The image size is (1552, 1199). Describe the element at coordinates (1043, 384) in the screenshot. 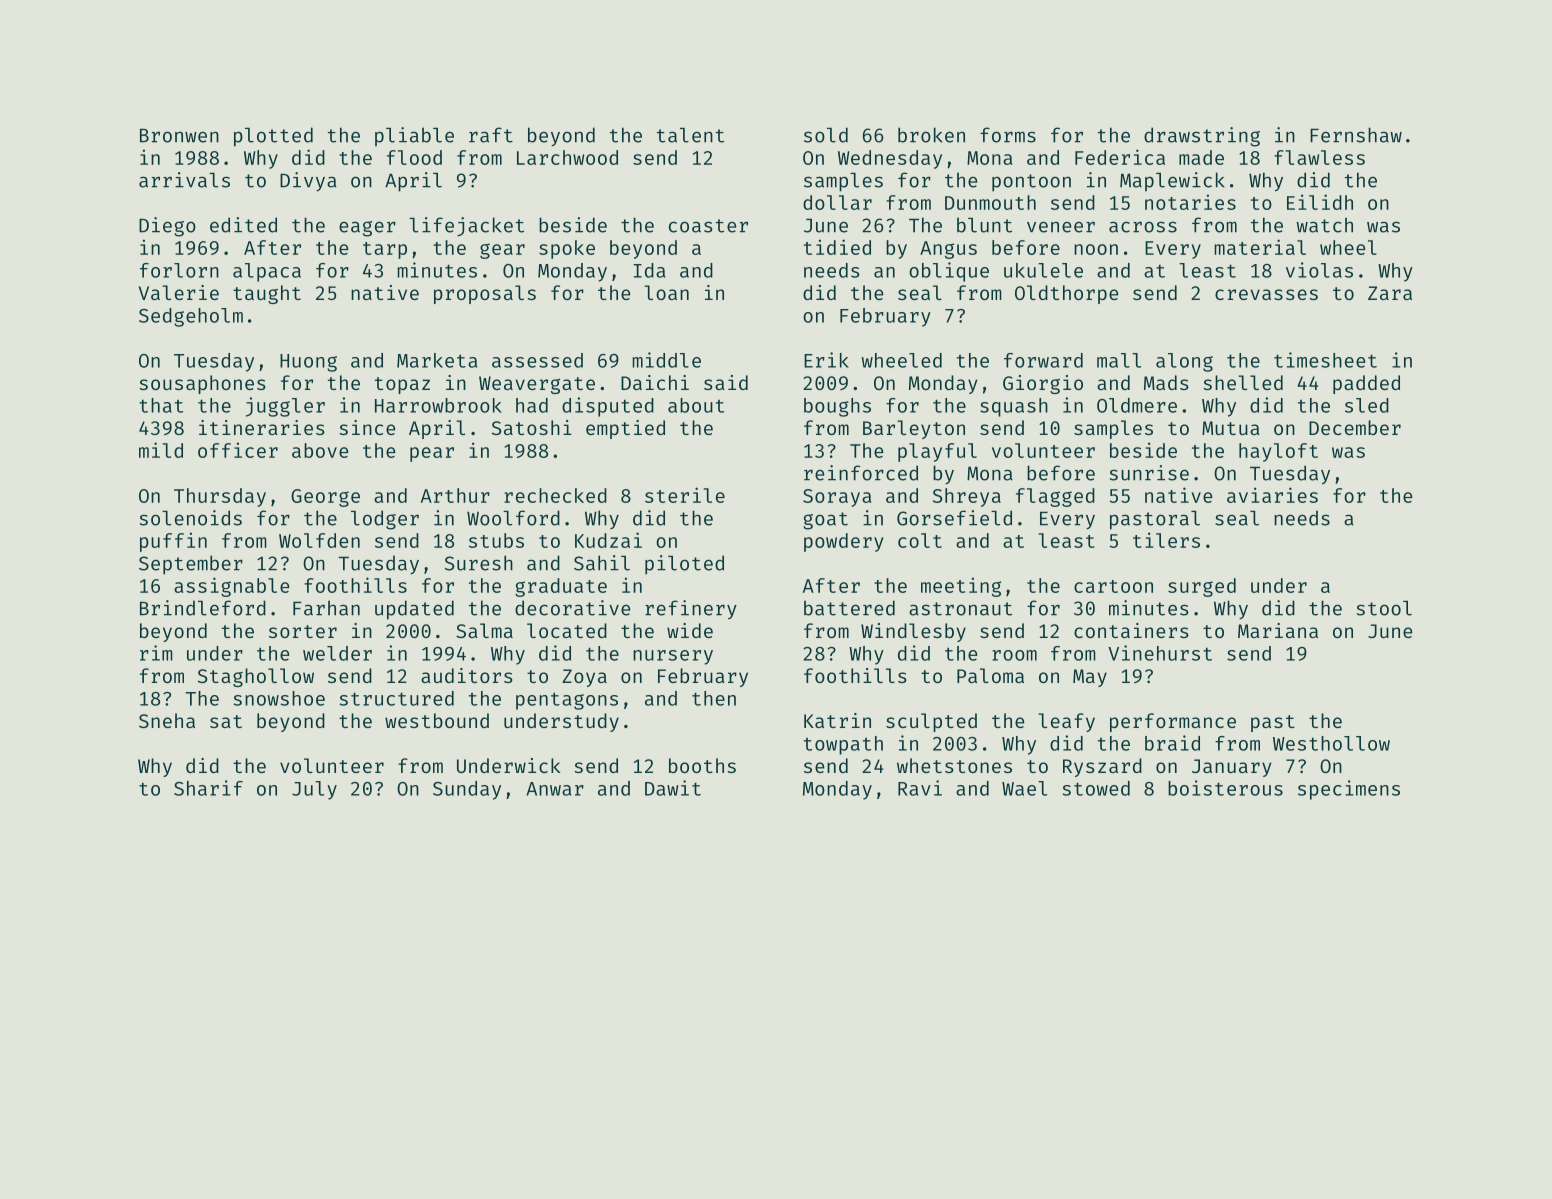

I see `Giorgio` at that location.
